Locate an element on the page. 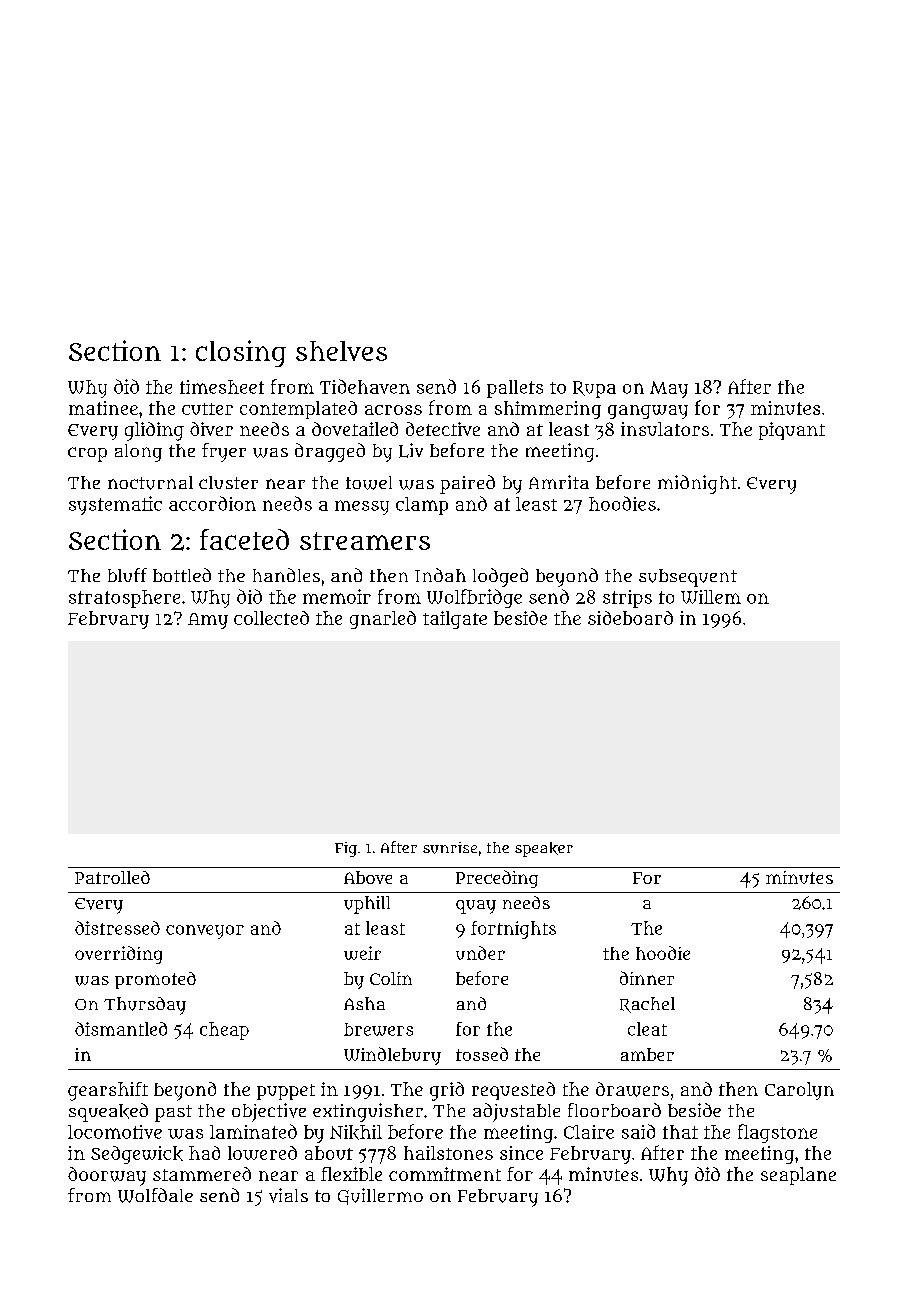  flexible is located at coordinates (351, 1174).
